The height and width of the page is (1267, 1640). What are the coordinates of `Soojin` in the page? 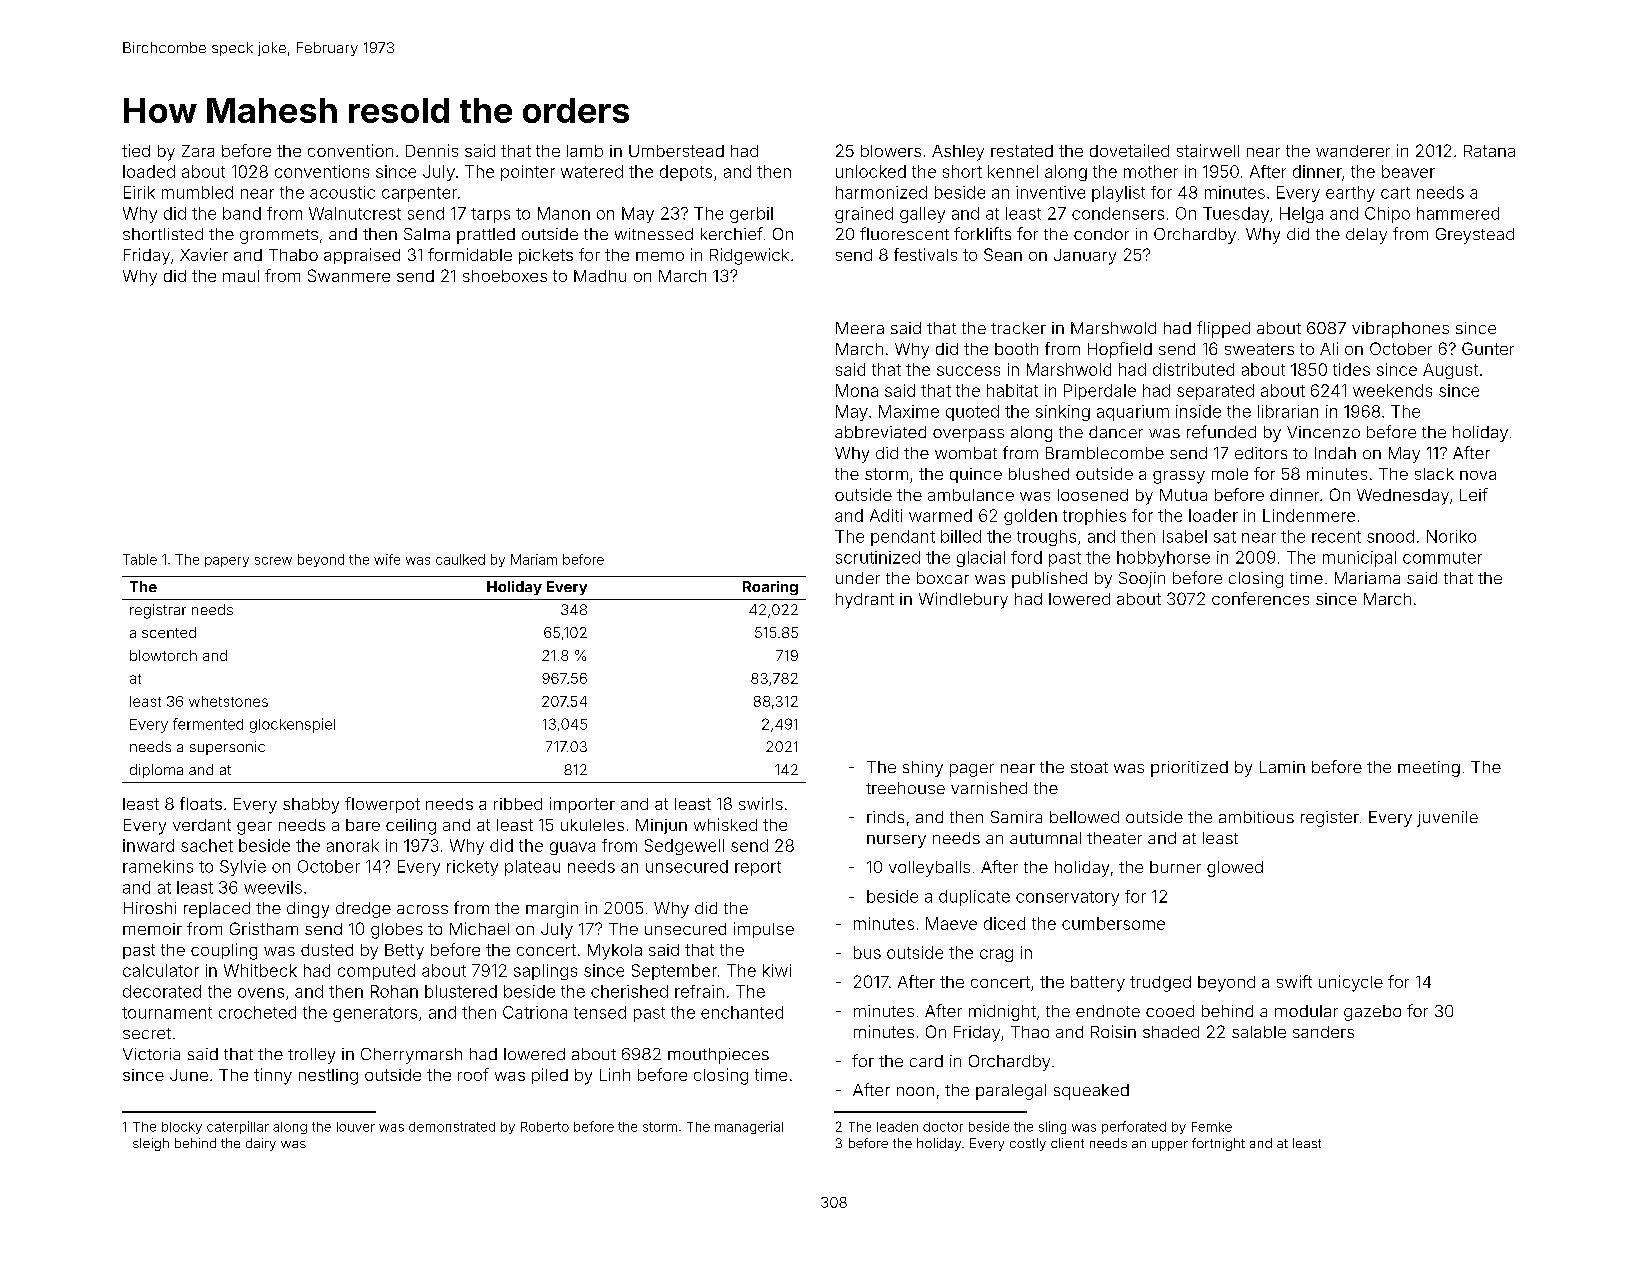 It's located at (1142, 580).
